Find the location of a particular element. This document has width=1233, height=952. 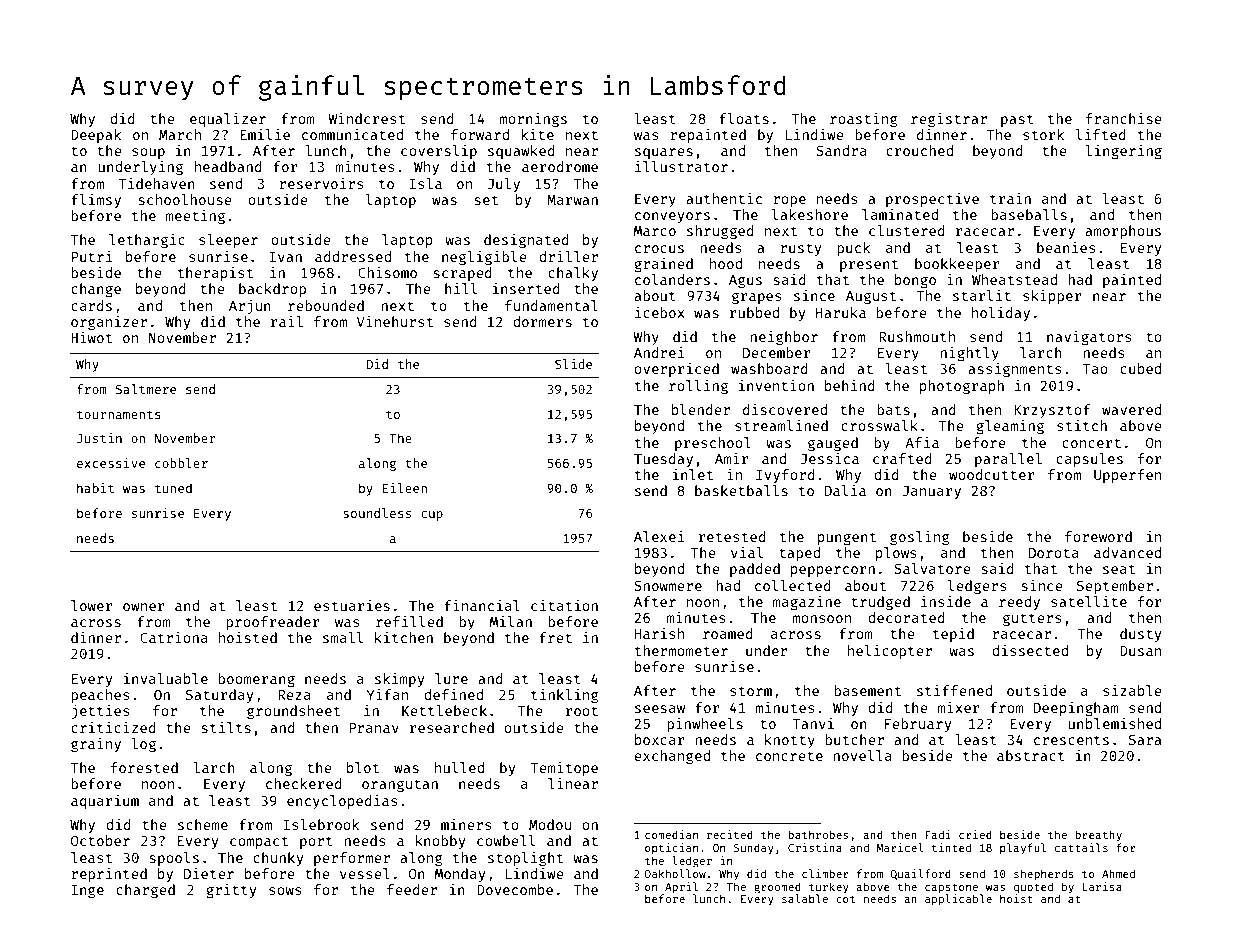

navigators is located at coordinates (1089, 338).
